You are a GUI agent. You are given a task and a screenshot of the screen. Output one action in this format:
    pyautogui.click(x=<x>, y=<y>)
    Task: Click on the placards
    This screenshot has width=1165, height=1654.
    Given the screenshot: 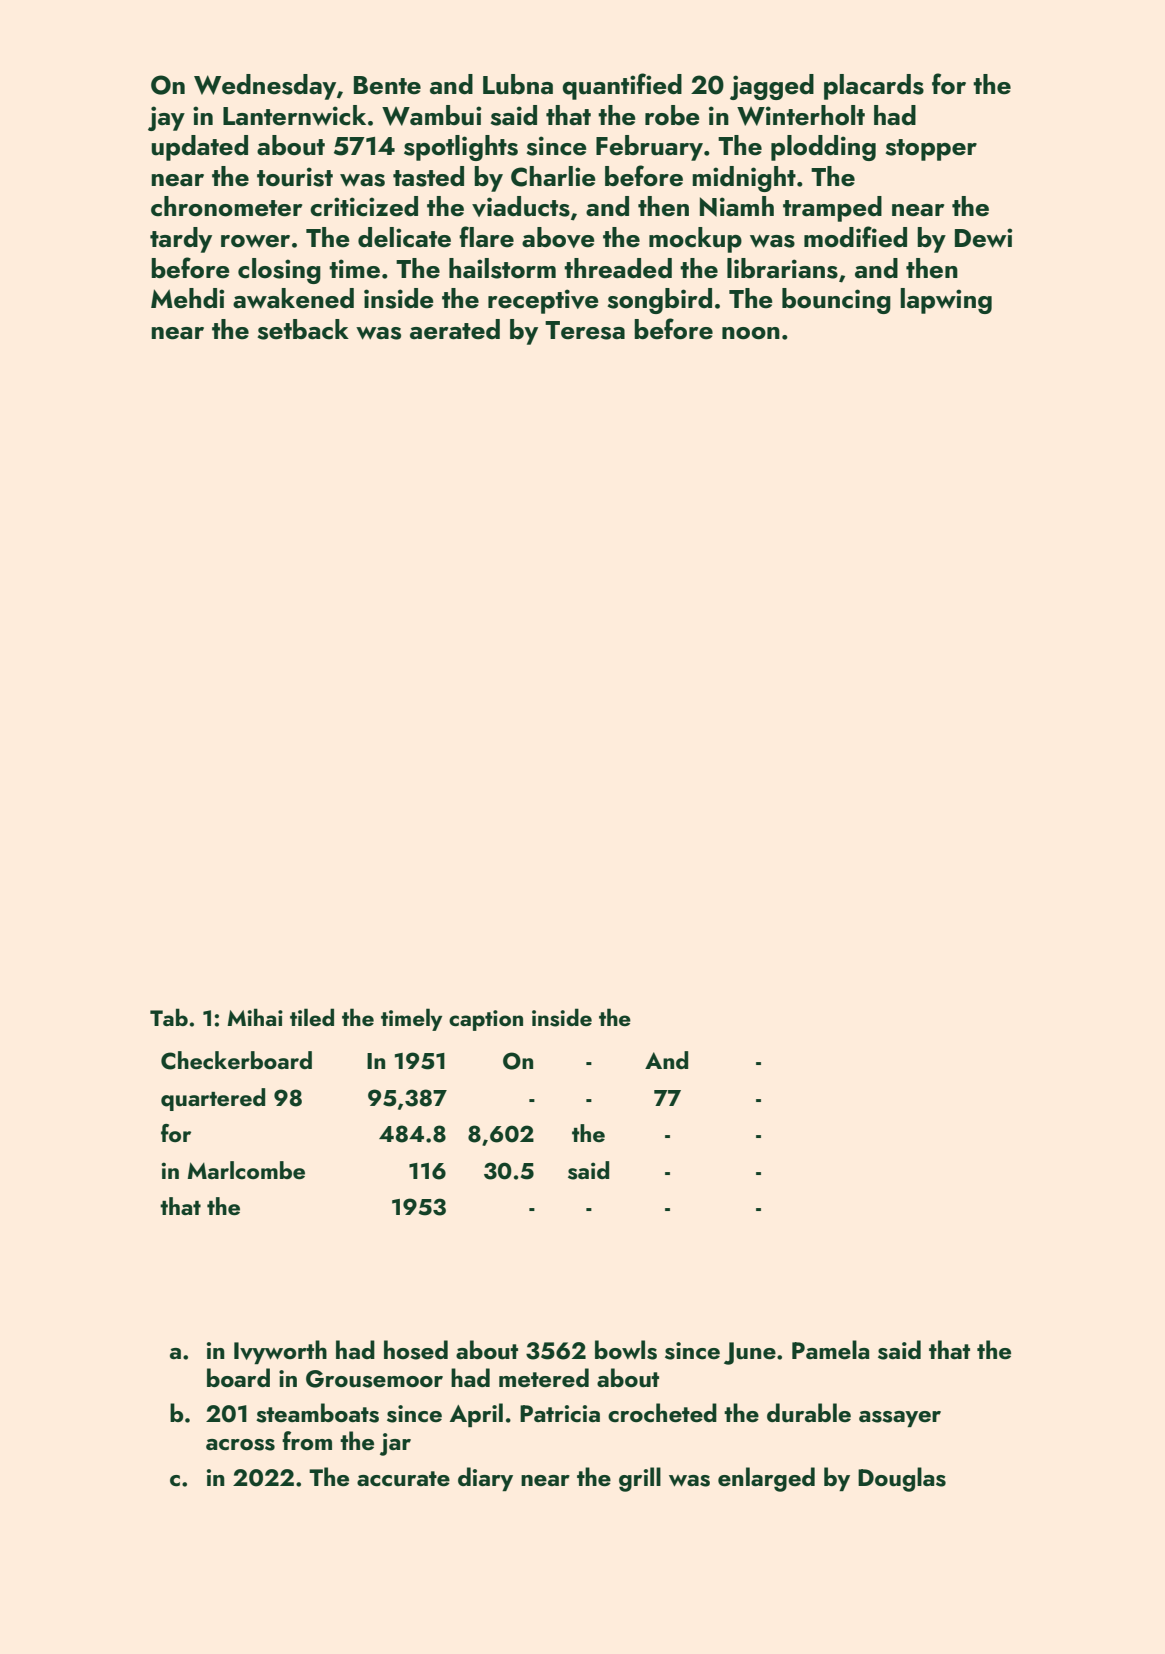 What is the action you would take?
    pyautogui.click(x=874, y=87)
